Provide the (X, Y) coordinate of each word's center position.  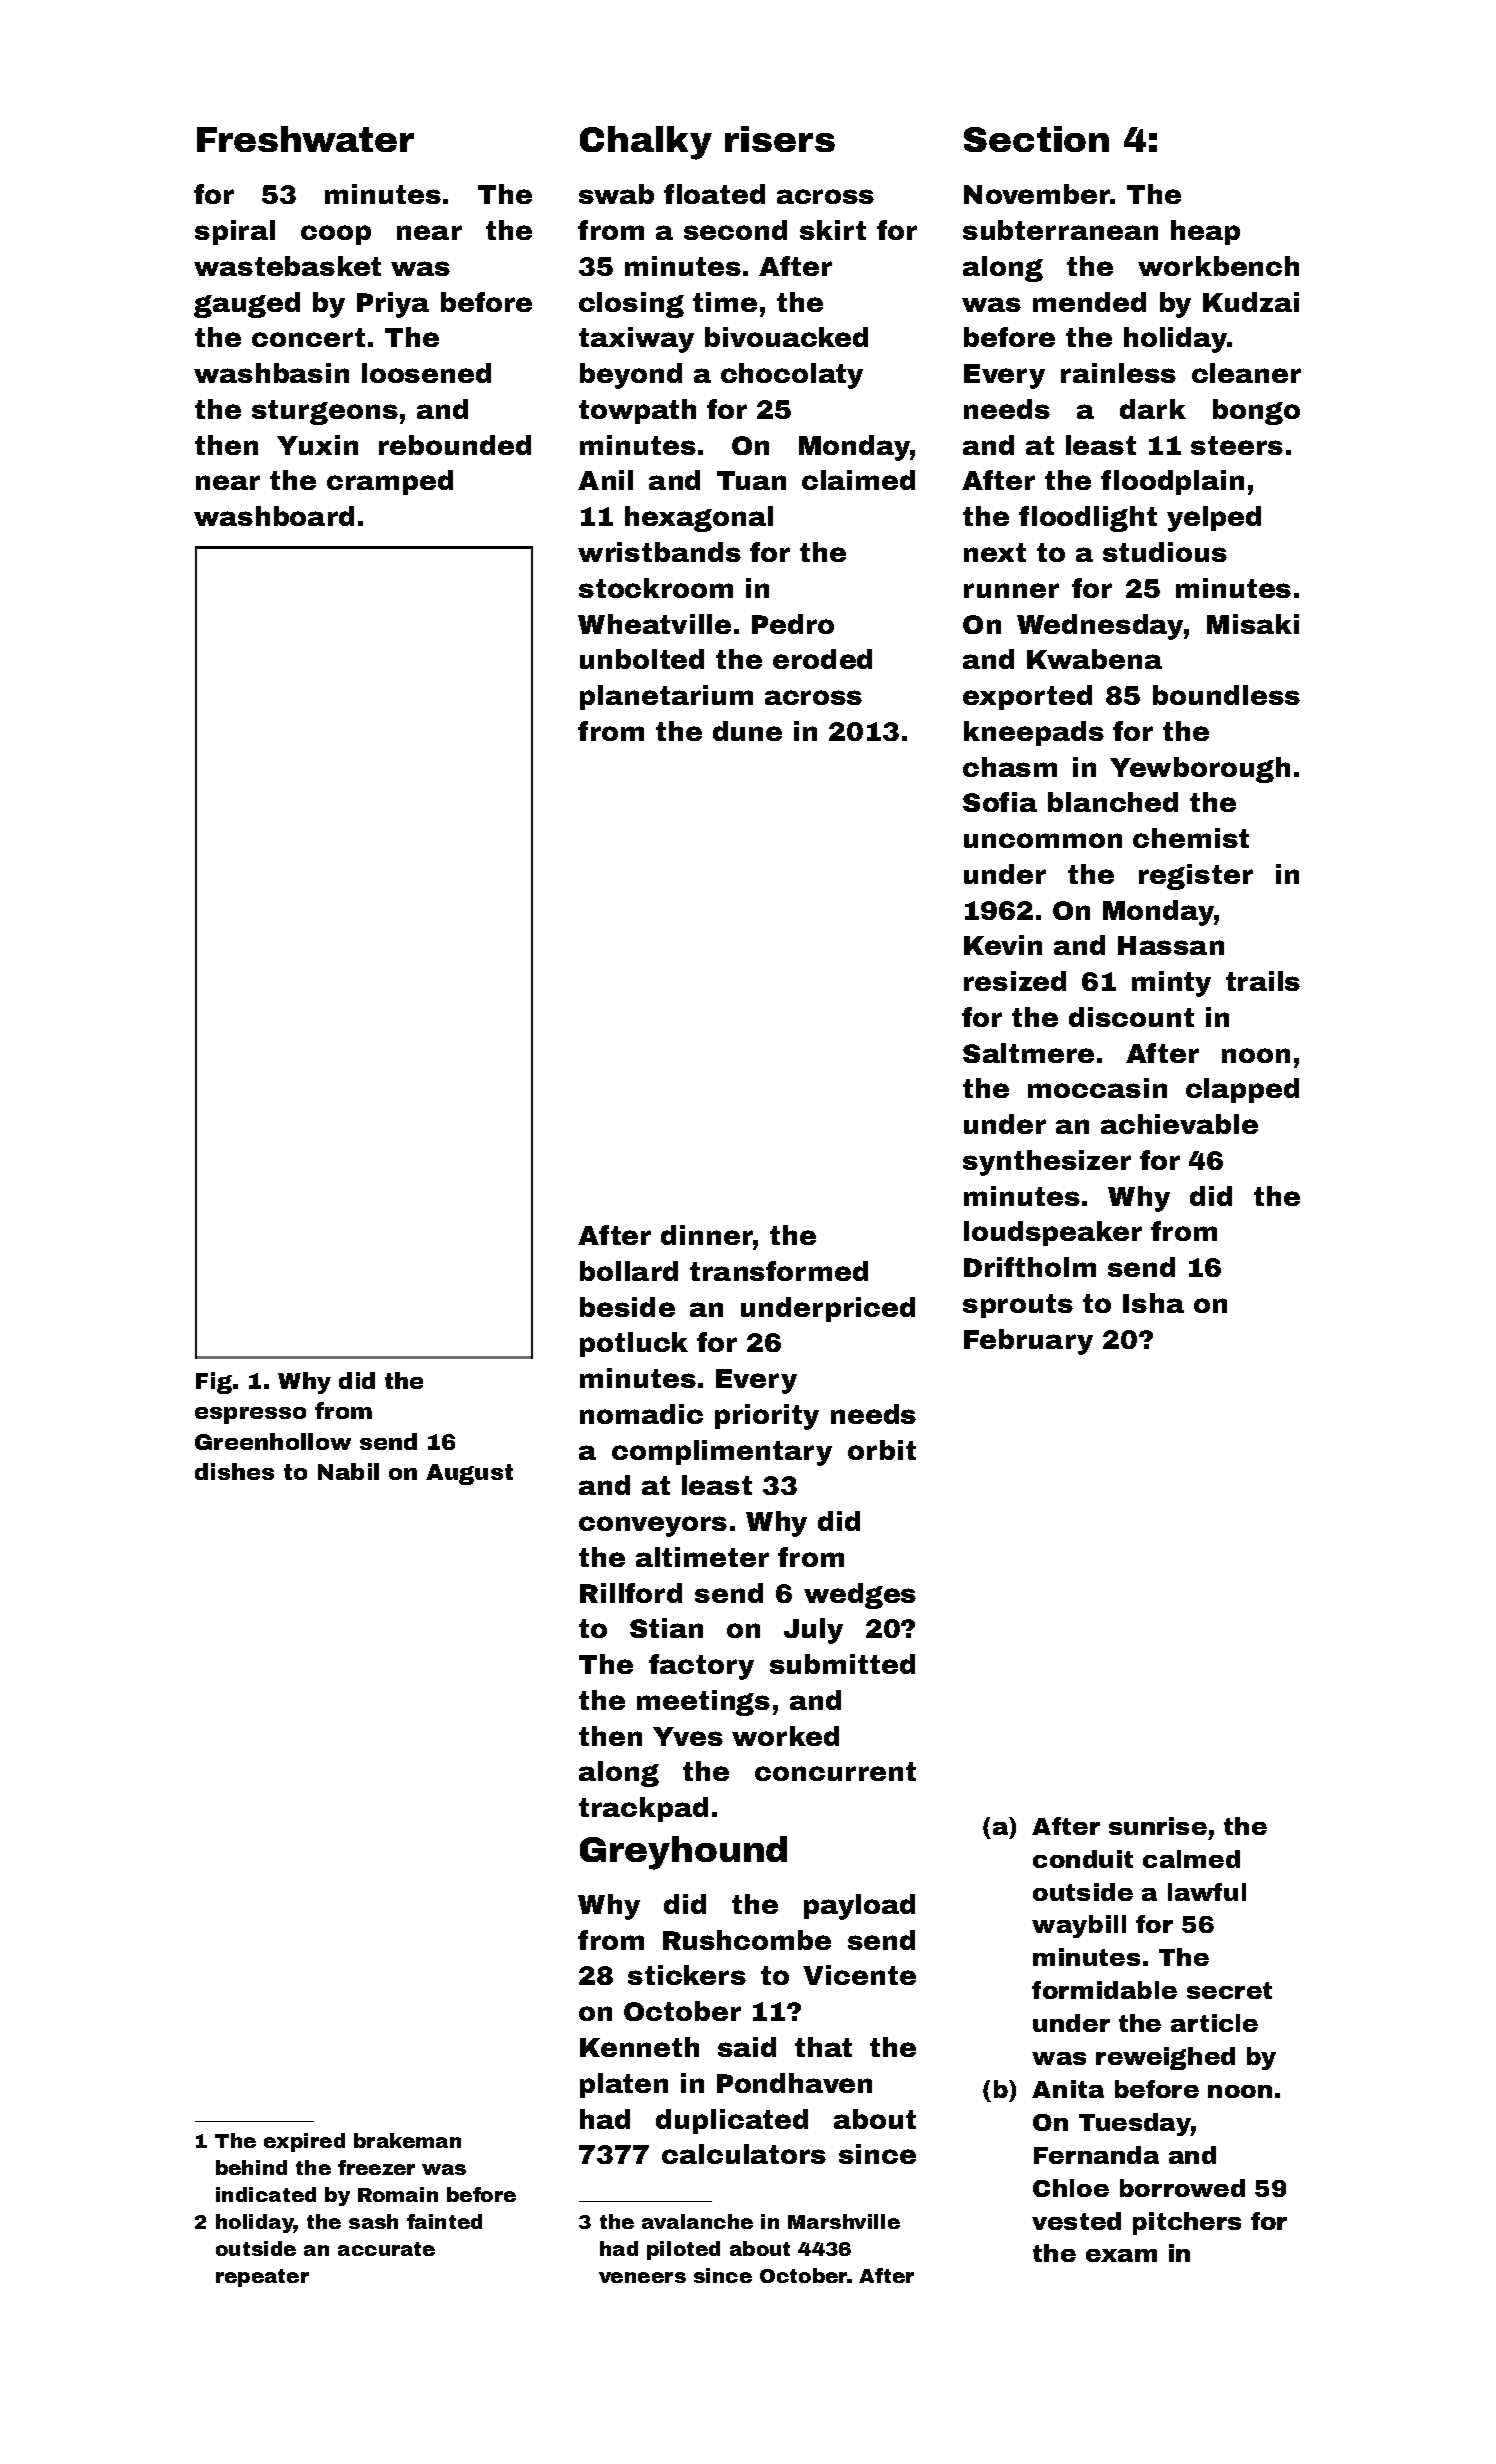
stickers (687, 1975)
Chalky (646, 143)
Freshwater (305, 139)
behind (251, 2167)
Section (1036, 139)
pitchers (1187, 2223)
